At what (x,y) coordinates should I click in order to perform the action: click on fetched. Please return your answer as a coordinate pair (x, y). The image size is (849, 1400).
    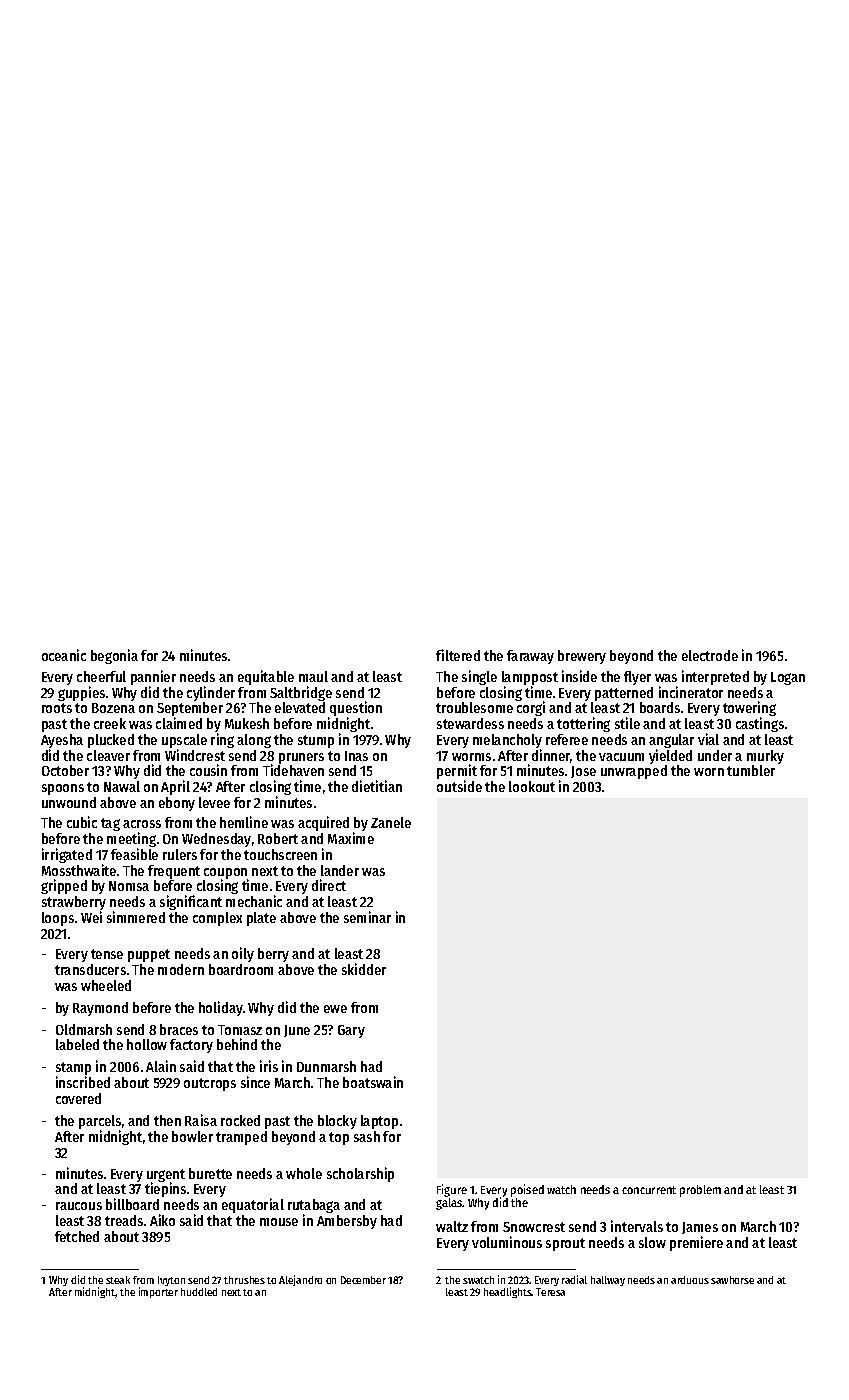
    Looking at the image, I should click on (77, 1236).
